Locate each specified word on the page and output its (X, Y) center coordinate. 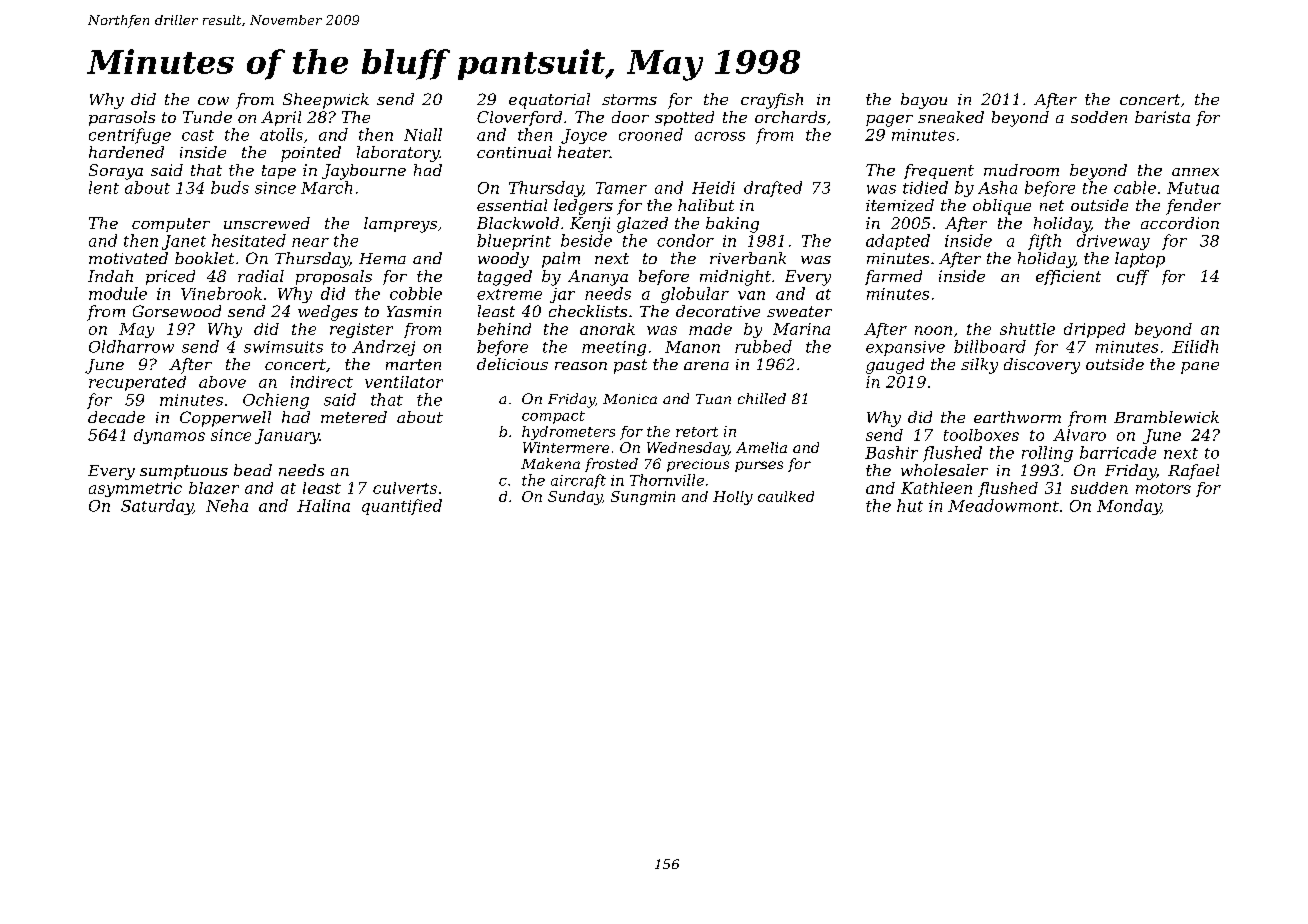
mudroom (1021, 170)
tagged (505, 278)
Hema (382, 258)
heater (584, 152)
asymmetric (135, 489)
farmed (893, 277)
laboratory (398, 154)
